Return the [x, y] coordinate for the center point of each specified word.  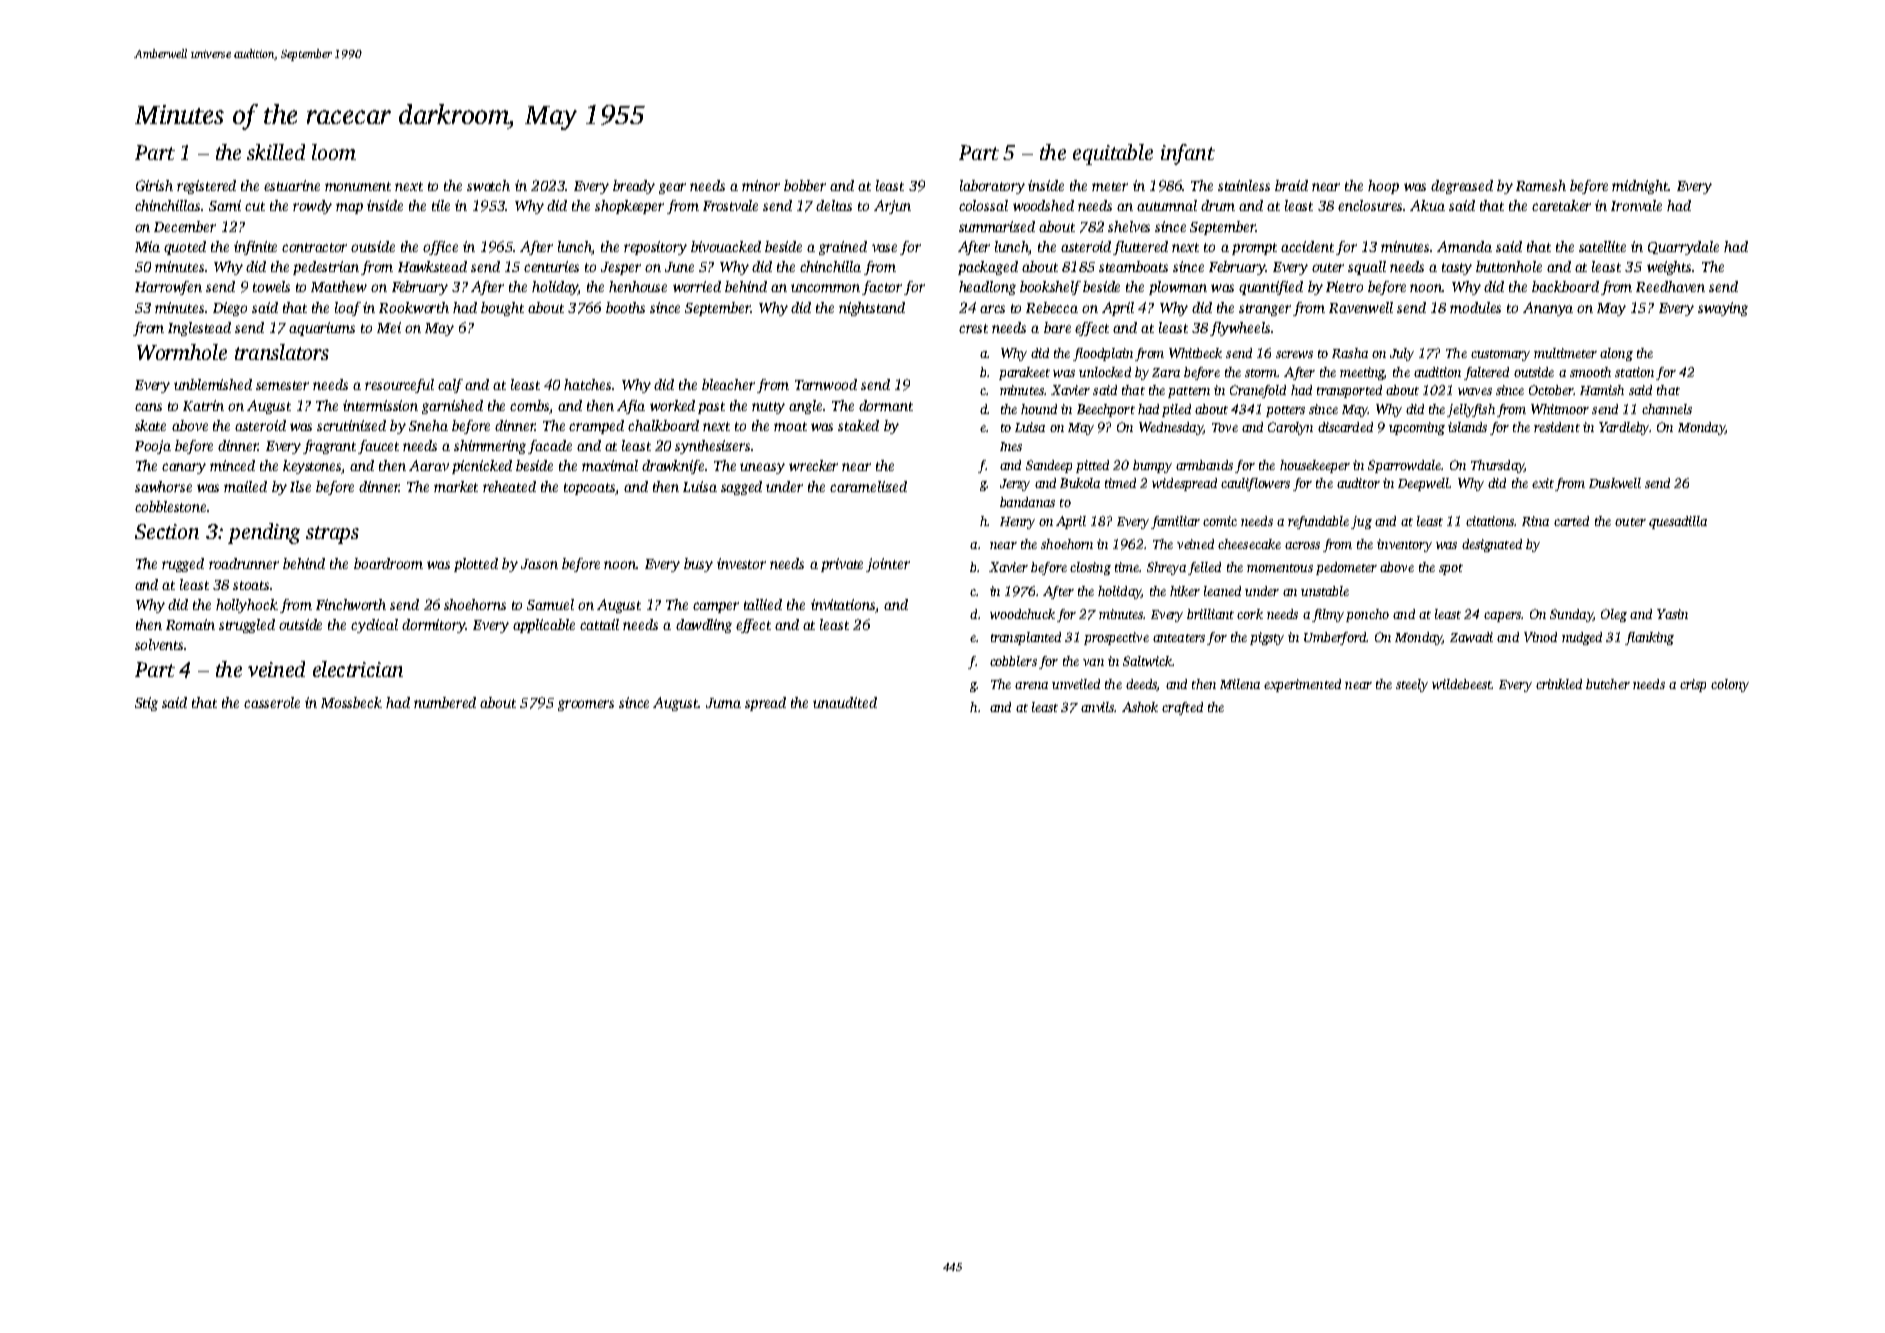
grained [843, 248]
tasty [1457, 269]
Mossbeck [351, 702]
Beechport [1106, 410]
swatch [488, 185]
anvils [1098, 707]
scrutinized [351, 425]
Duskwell [1615, 483]
